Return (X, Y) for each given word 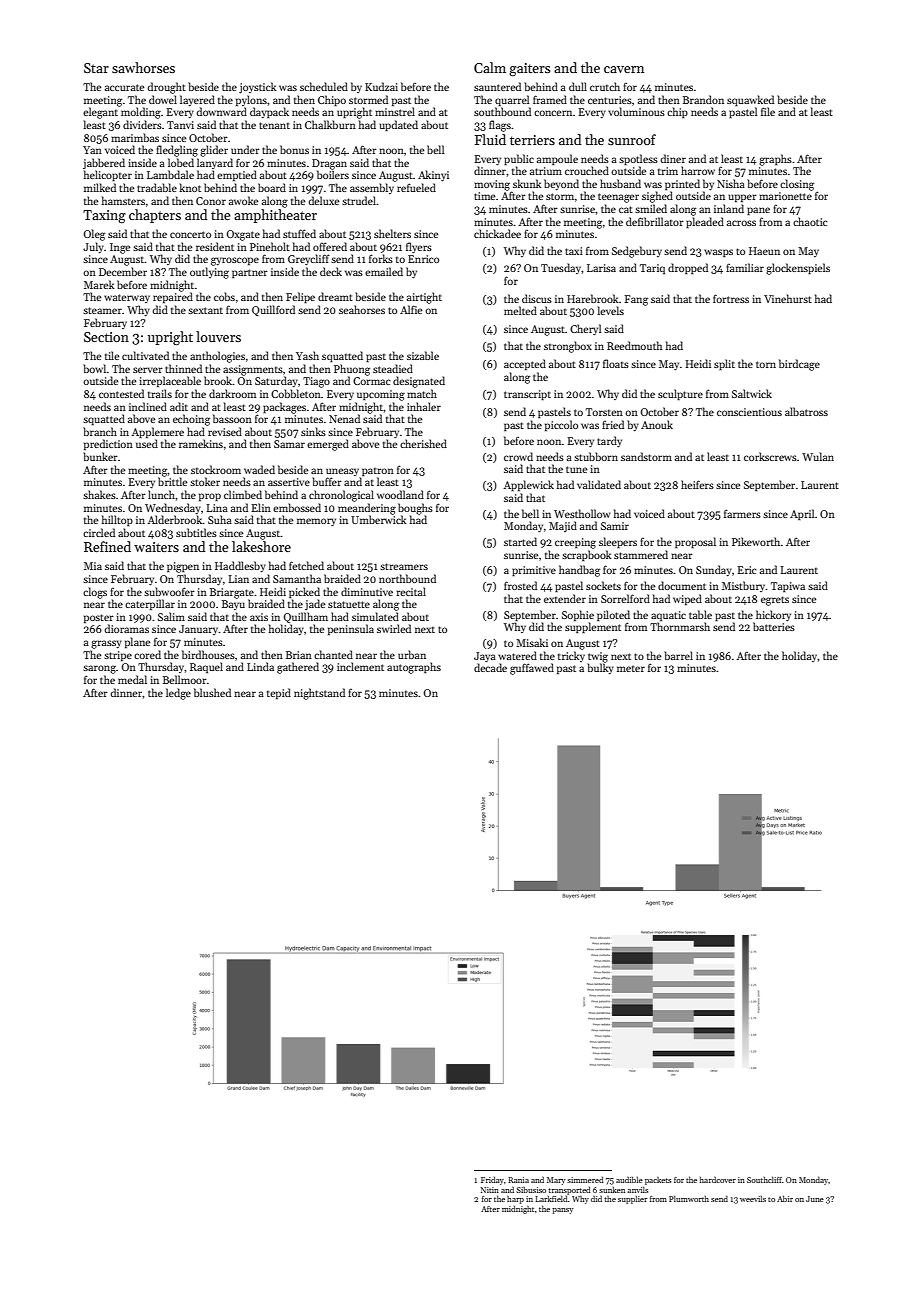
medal (132, 679)
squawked (750, 100)
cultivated (145, 355)
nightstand (319, 694)
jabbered (104, 163)
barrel (678, 655)
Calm (490, 67)
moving (492, 185)
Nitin (490, 1190)
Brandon (703, 99)
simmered (585, 1180)
